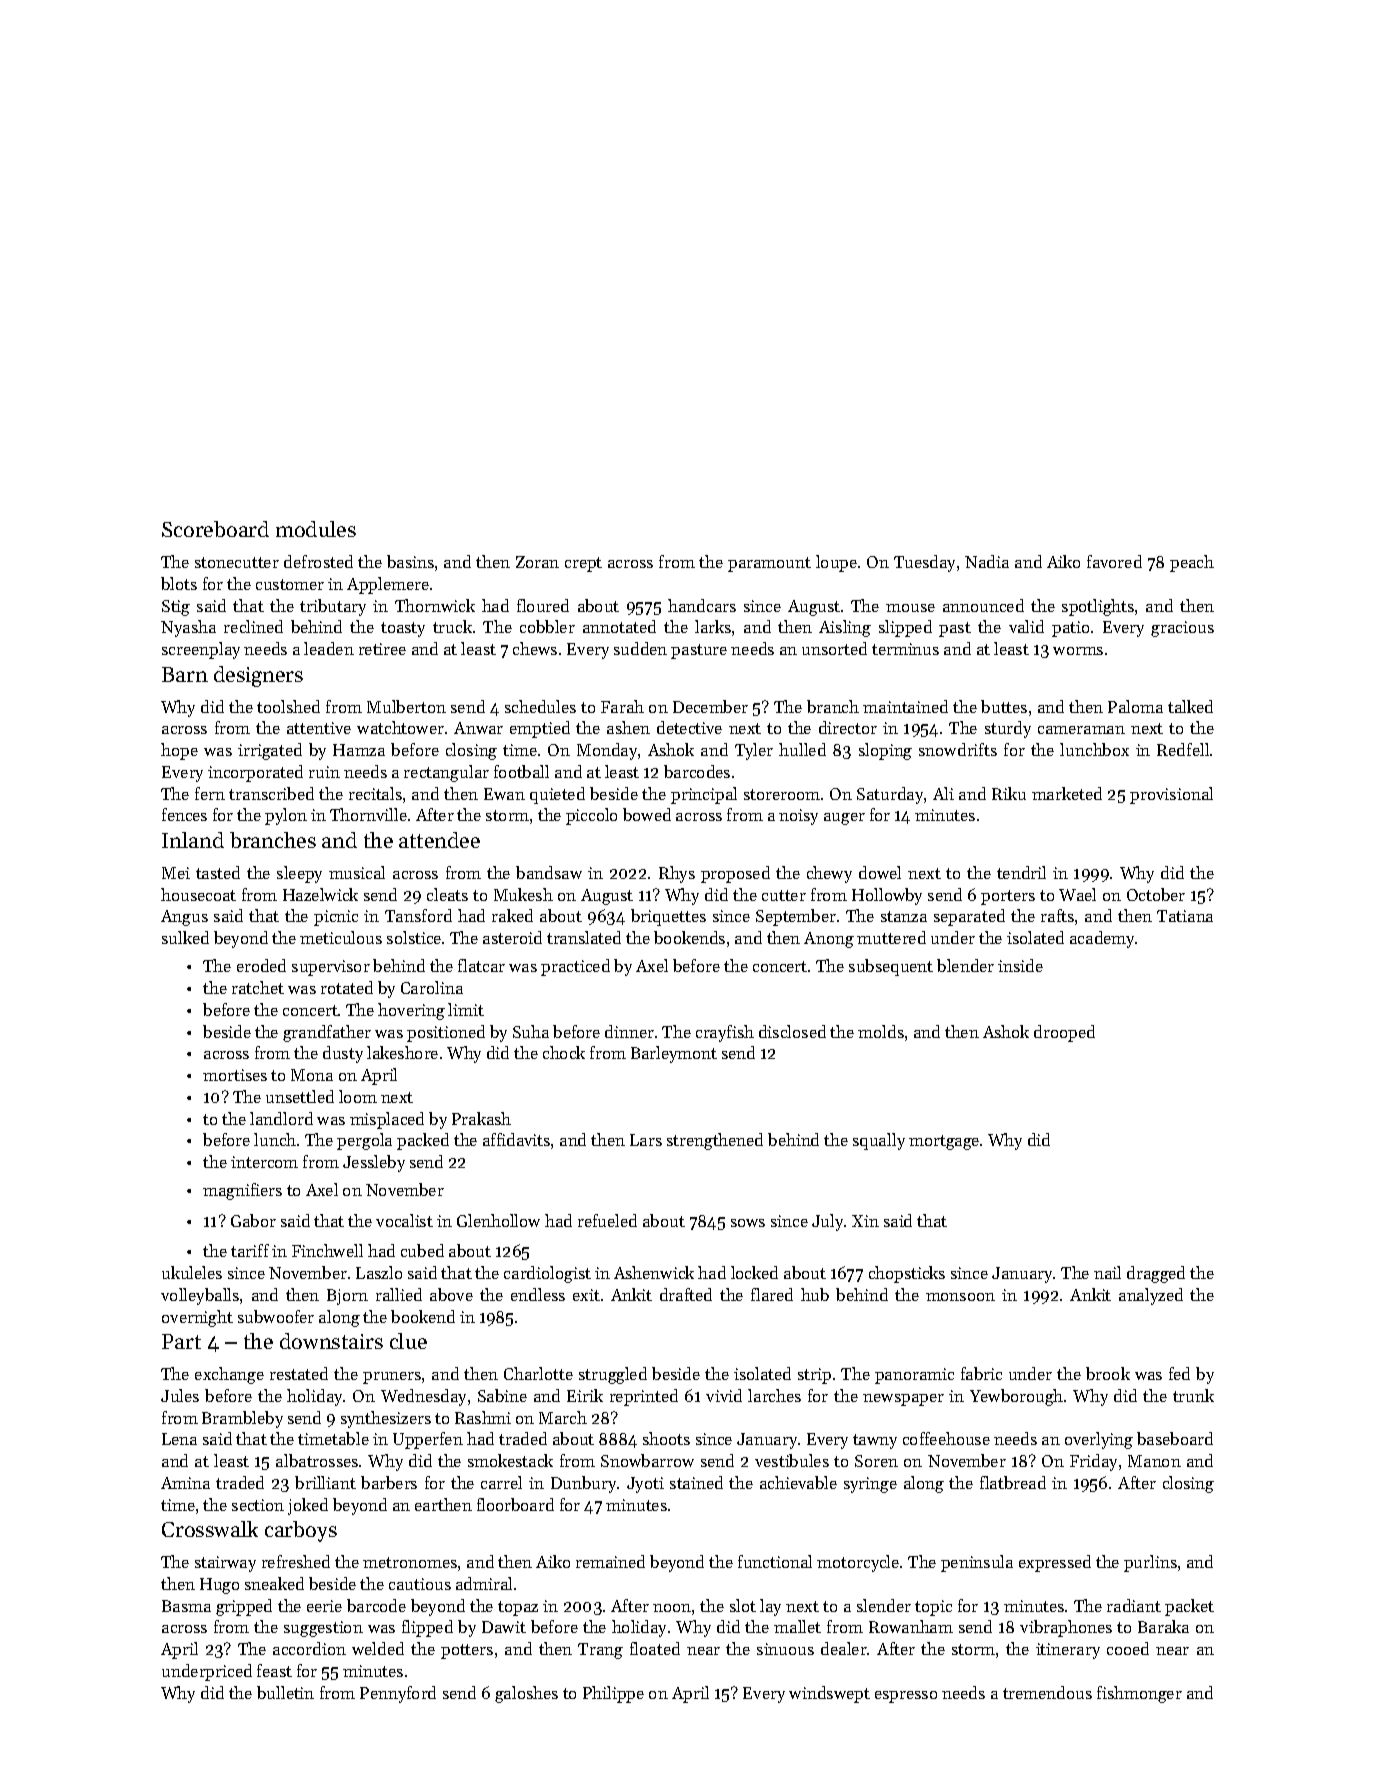 The width and height of the document is (1376, 1781). I want to click on Nadia, so click(987, 561).
